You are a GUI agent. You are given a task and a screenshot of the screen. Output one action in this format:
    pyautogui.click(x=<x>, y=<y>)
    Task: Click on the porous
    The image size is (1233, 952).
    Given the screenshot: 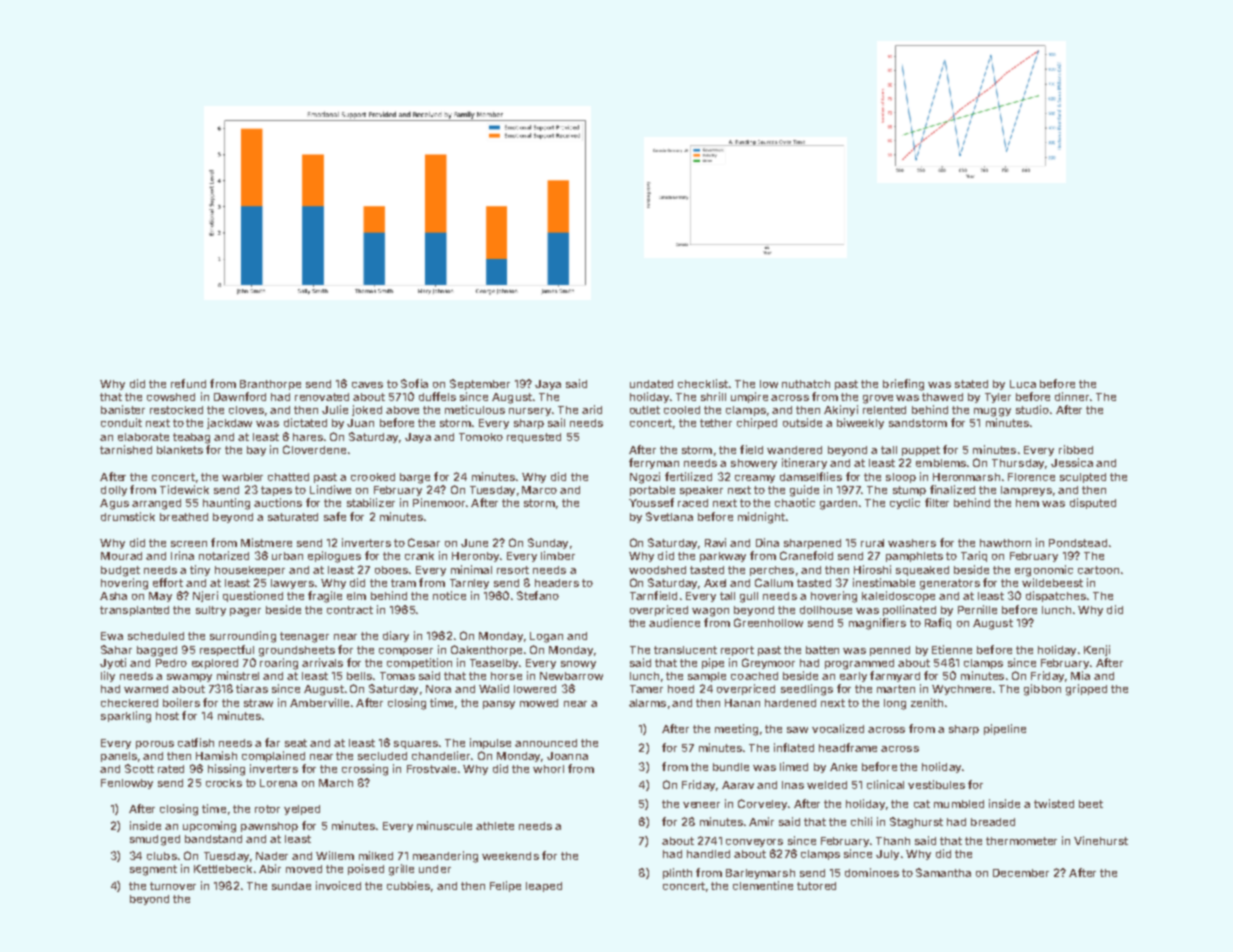 What is the action you would take?
    pyautogui.click(x=155, y=745)
